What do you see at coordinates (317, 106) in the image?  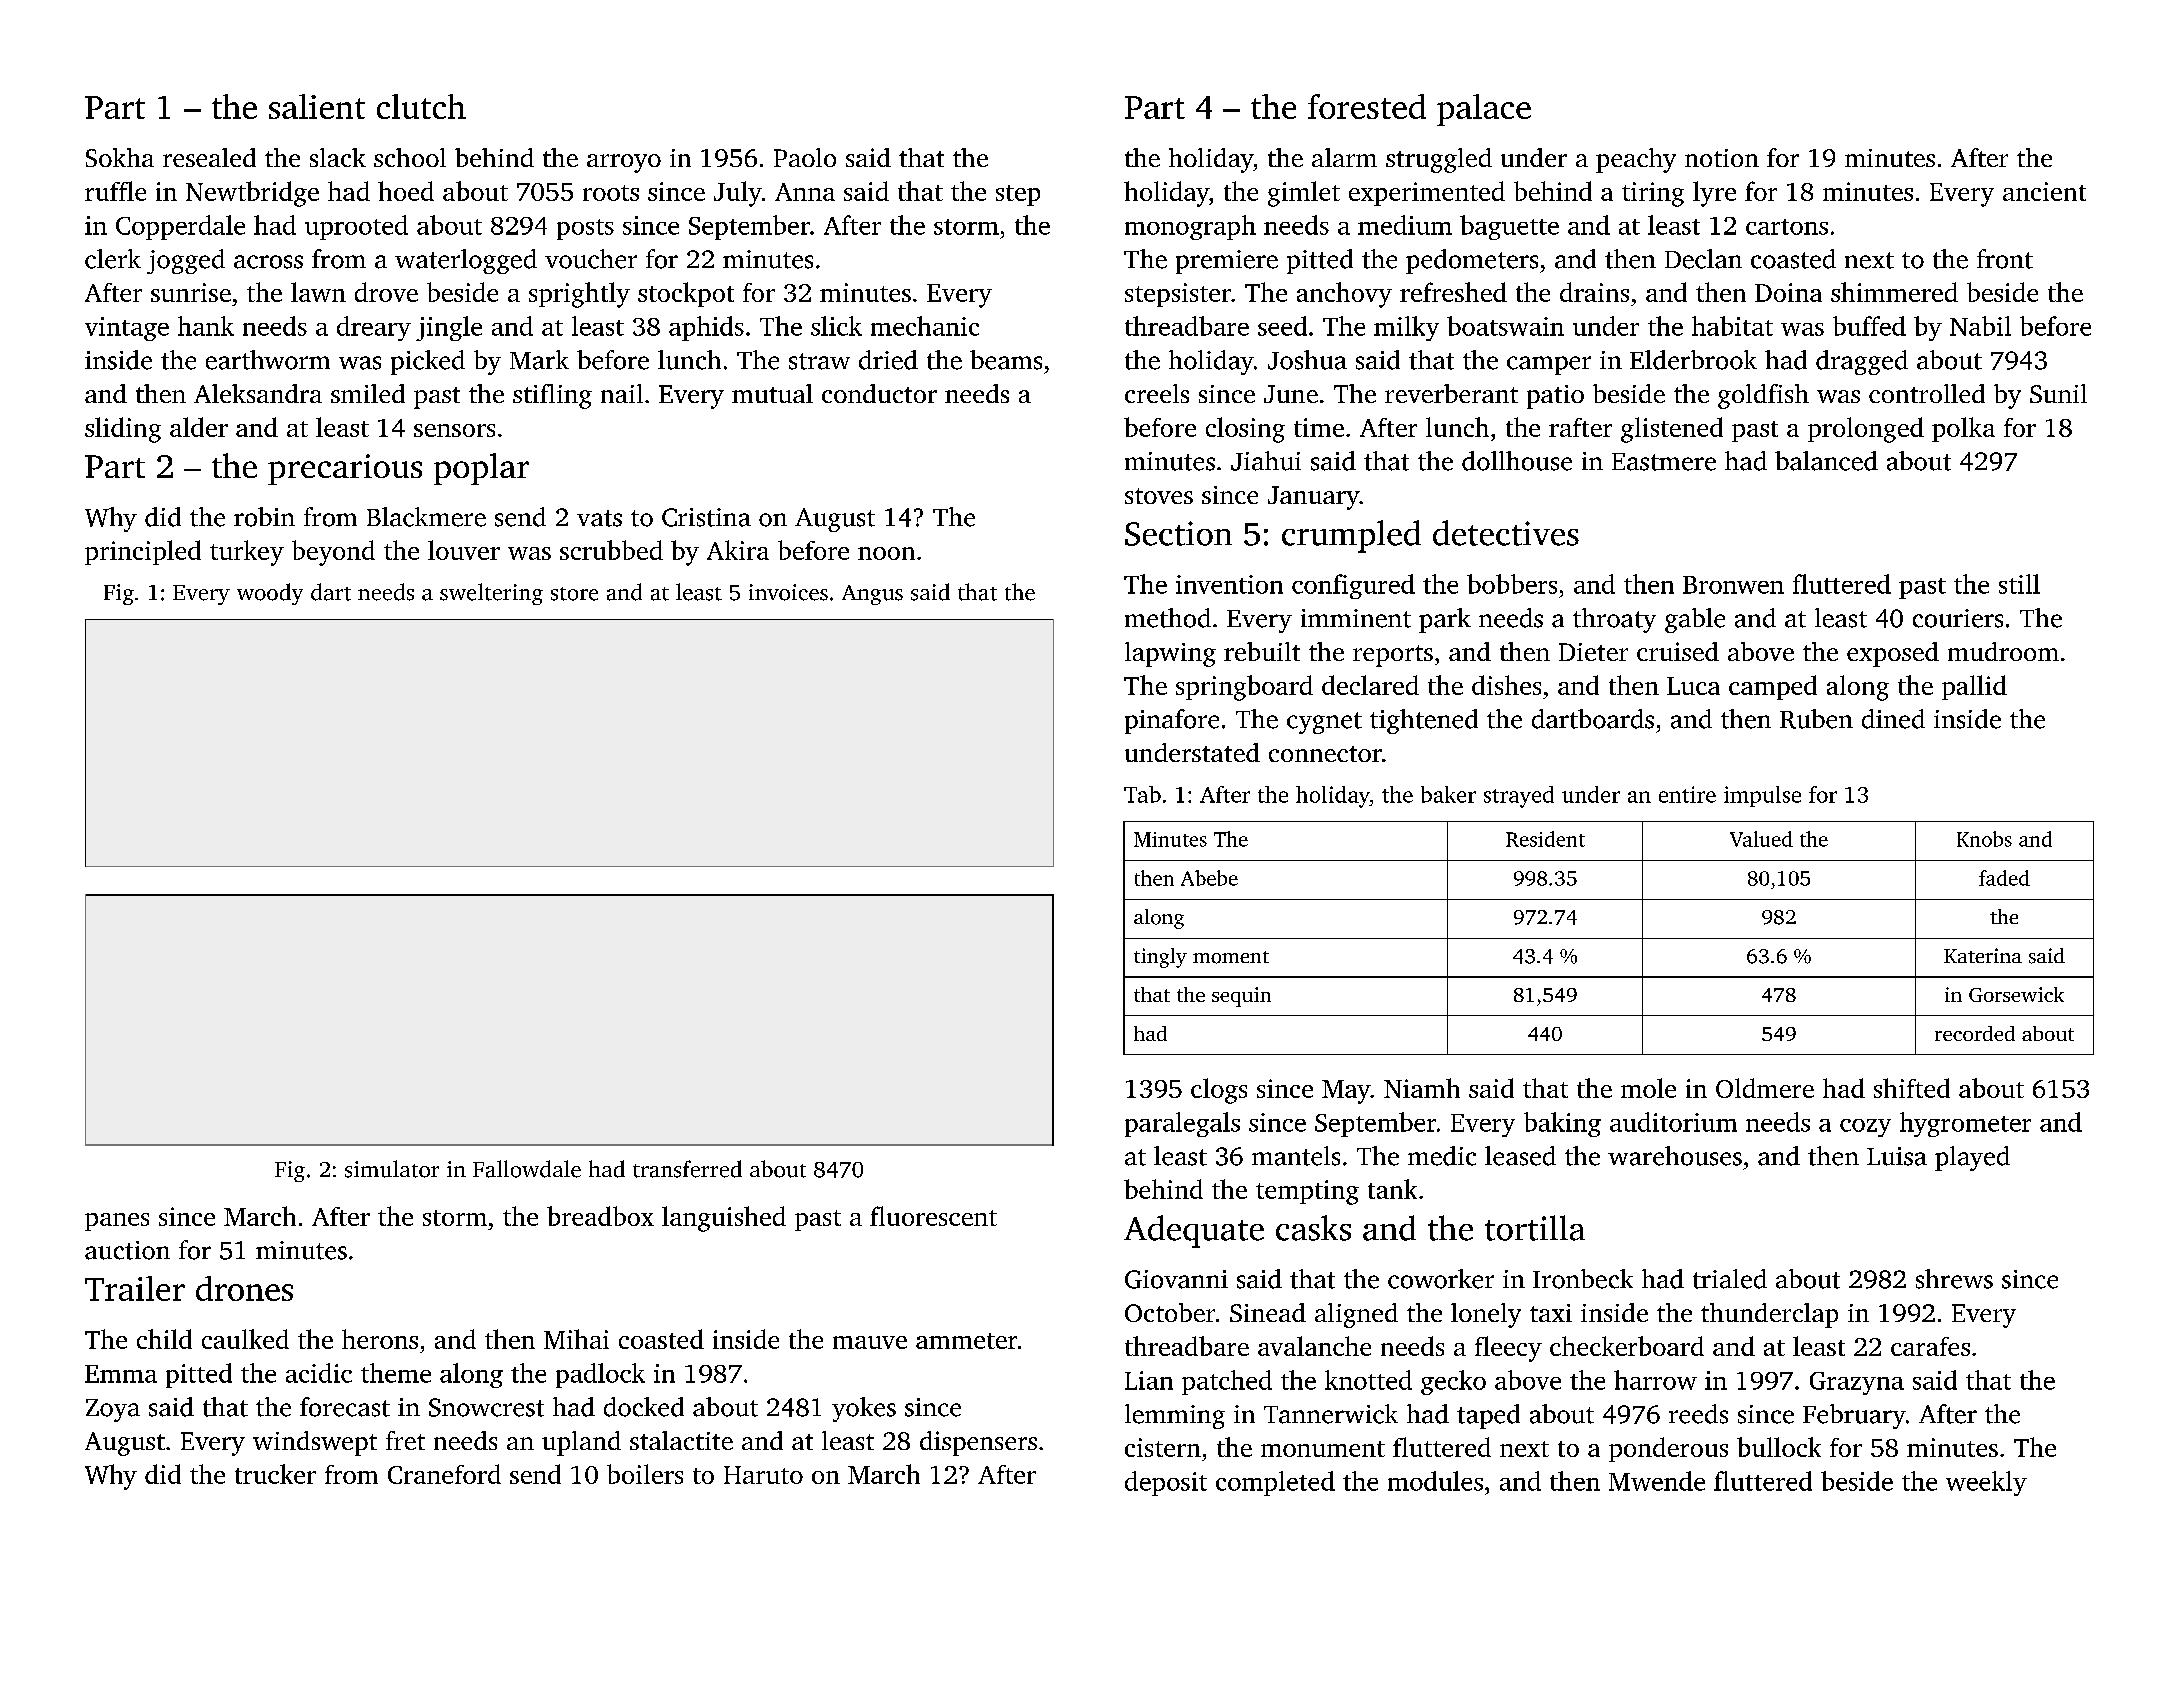 I see `salient` at bounding box center [317, 106].
